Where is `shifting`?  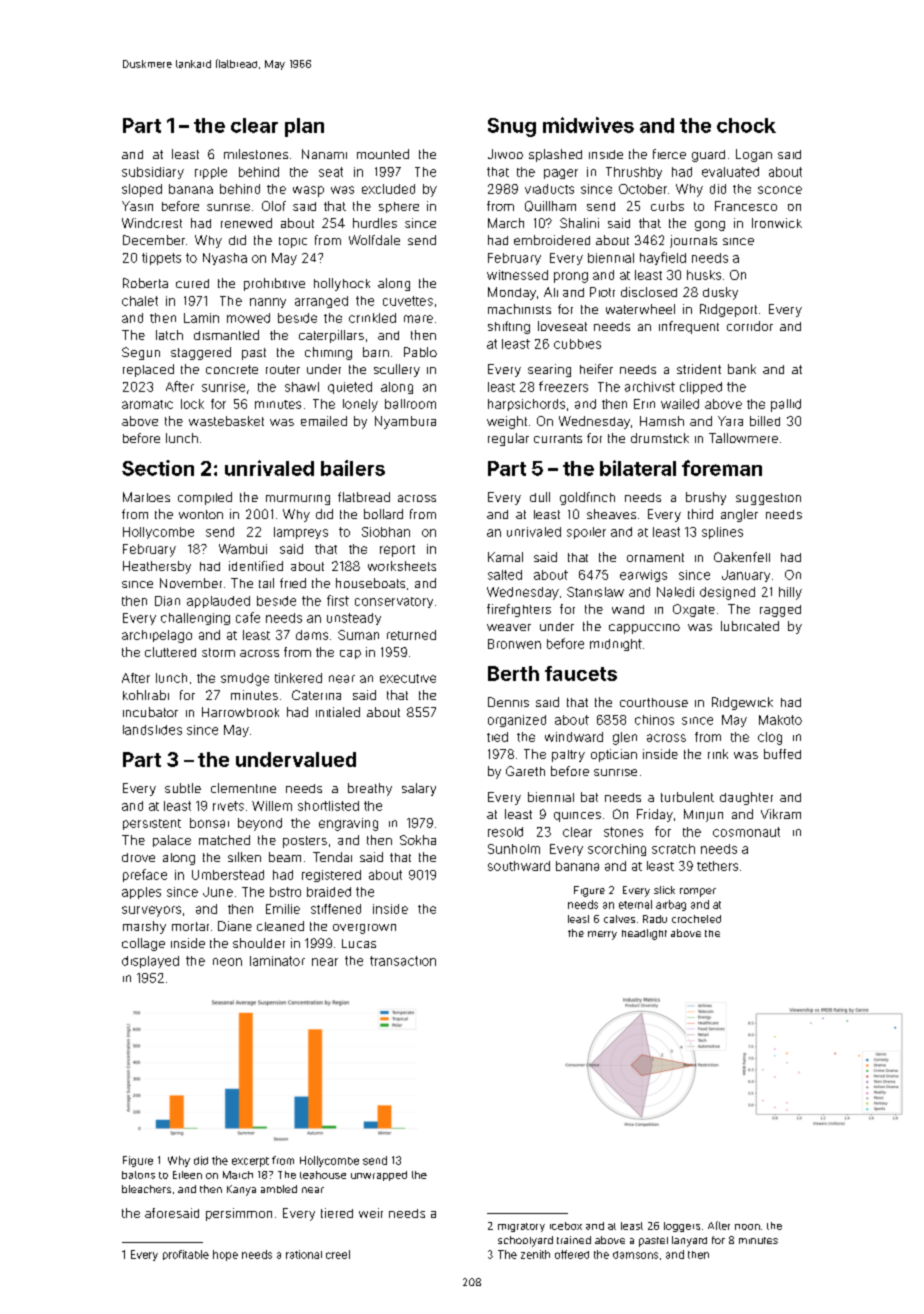 shifting is located at coordinates (509, 327).
